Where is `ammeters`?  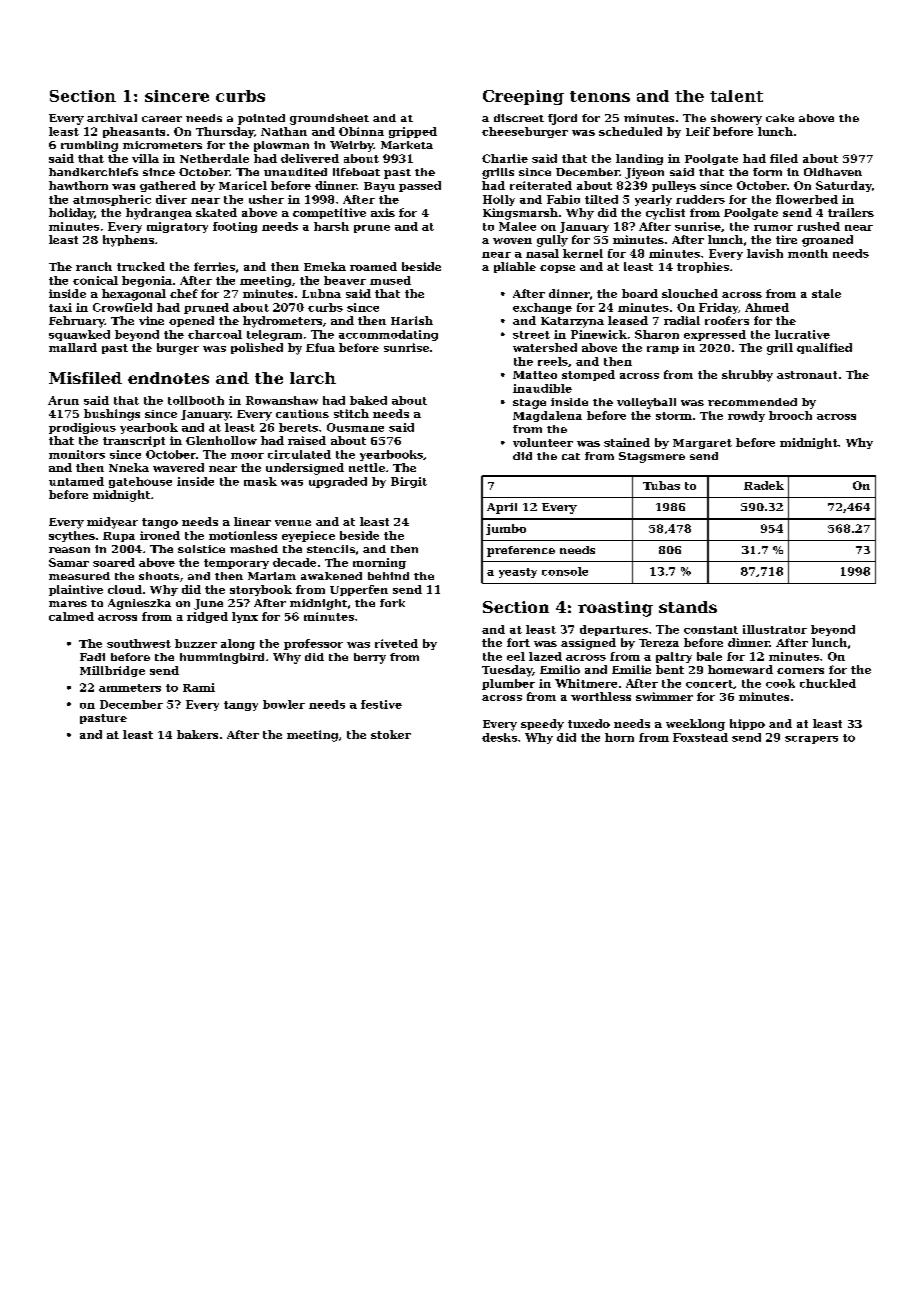
ammeters is located at coordinates (130, 688).
